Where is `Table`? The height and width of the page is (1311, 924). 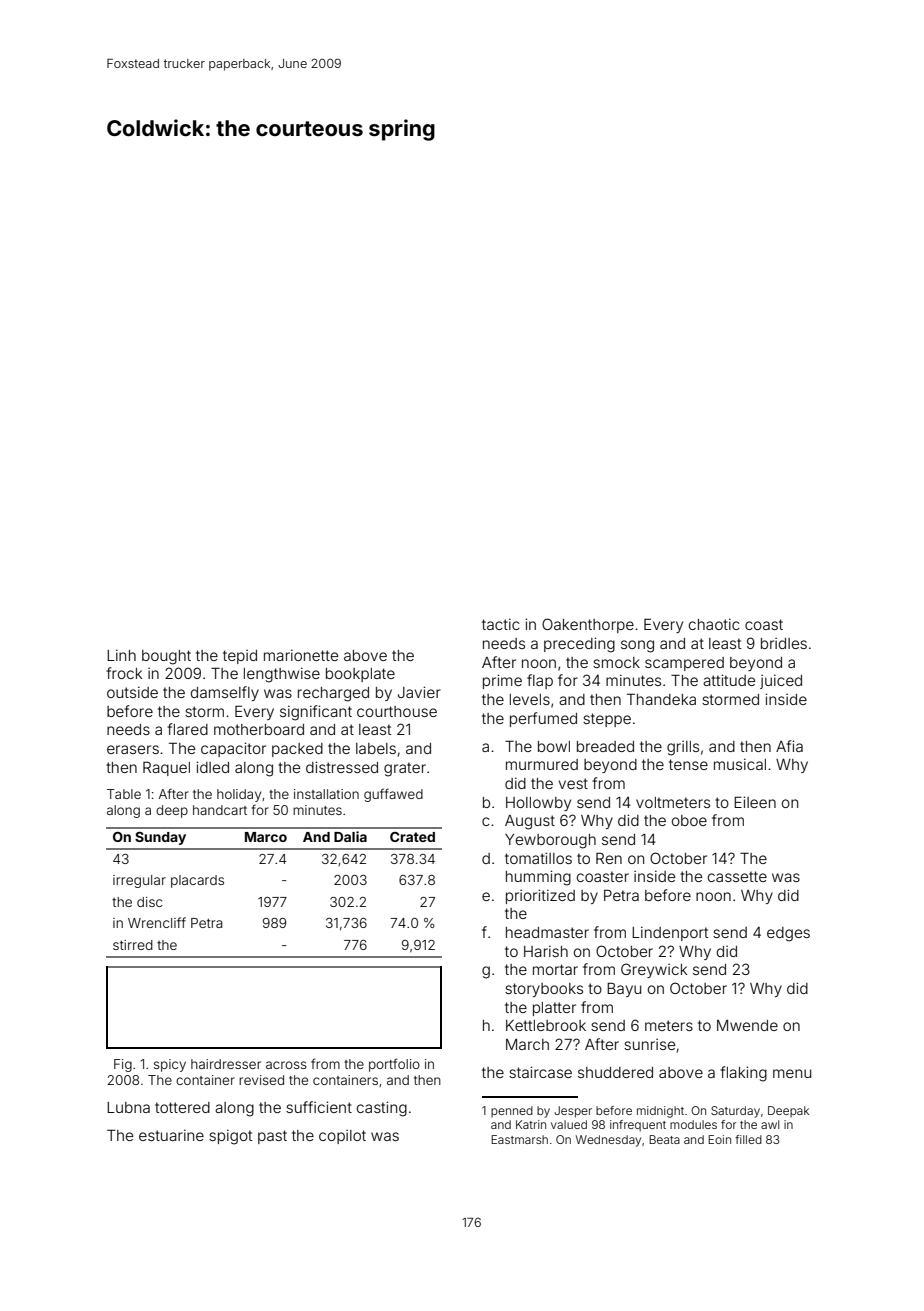
Table is located at coordinates (124, 794).
